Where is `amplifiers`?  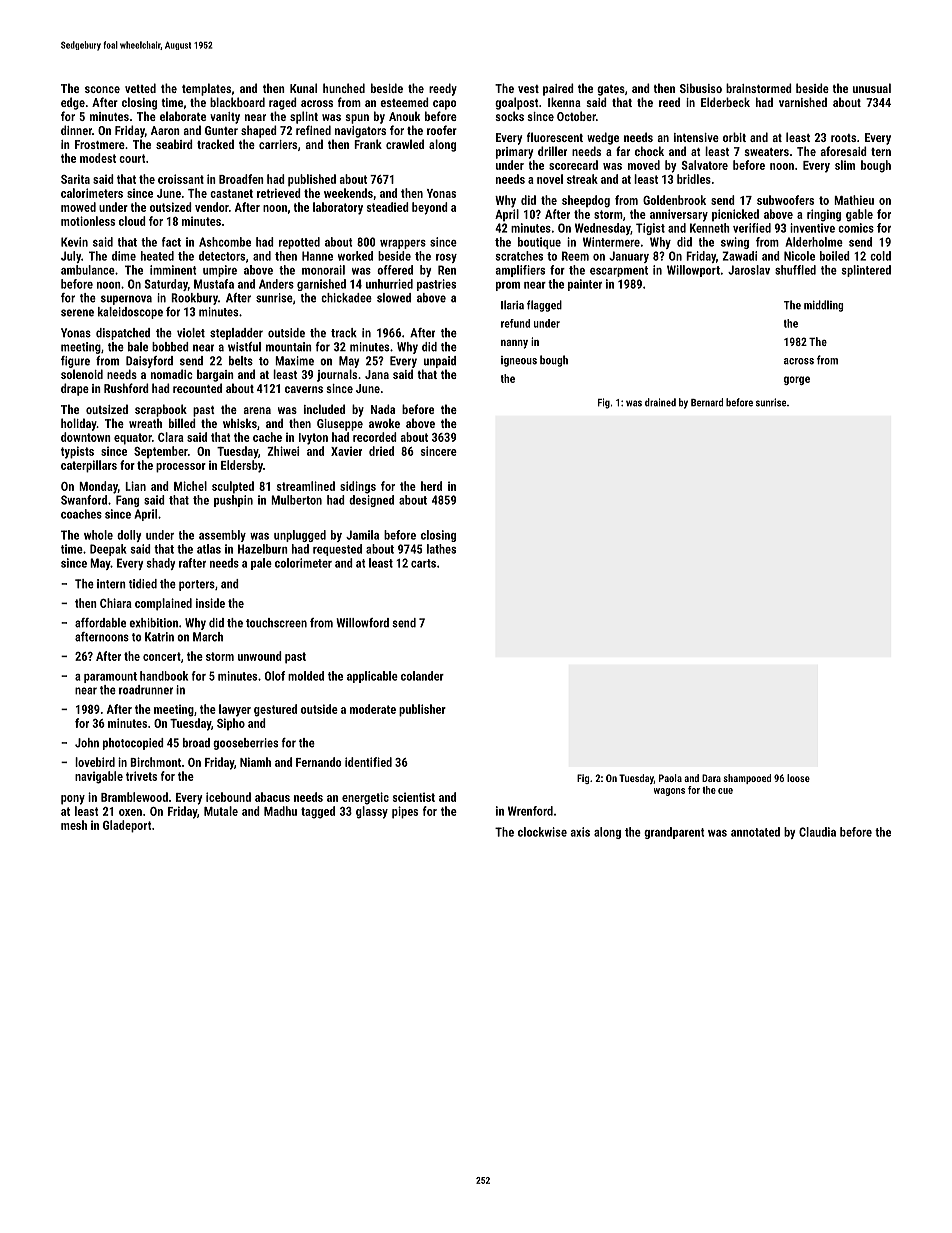 amplifiers is located at coordinates (520, 271).
